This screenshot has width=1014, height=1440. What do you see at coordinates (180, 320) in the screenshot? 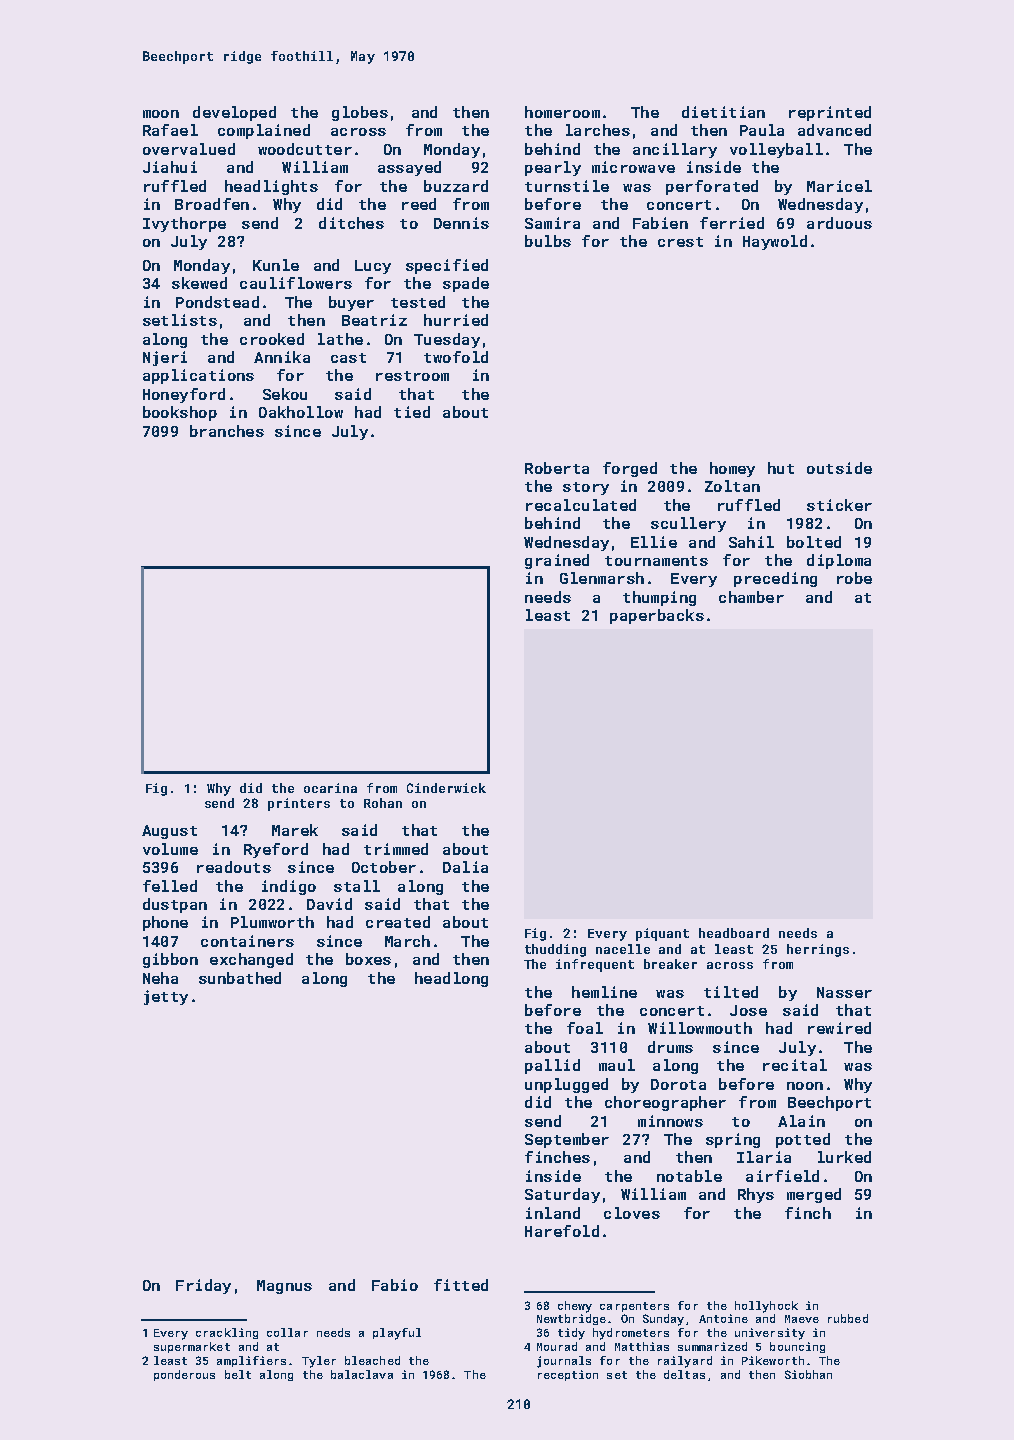
I see `setlists` at bounding box center [180, 320].
